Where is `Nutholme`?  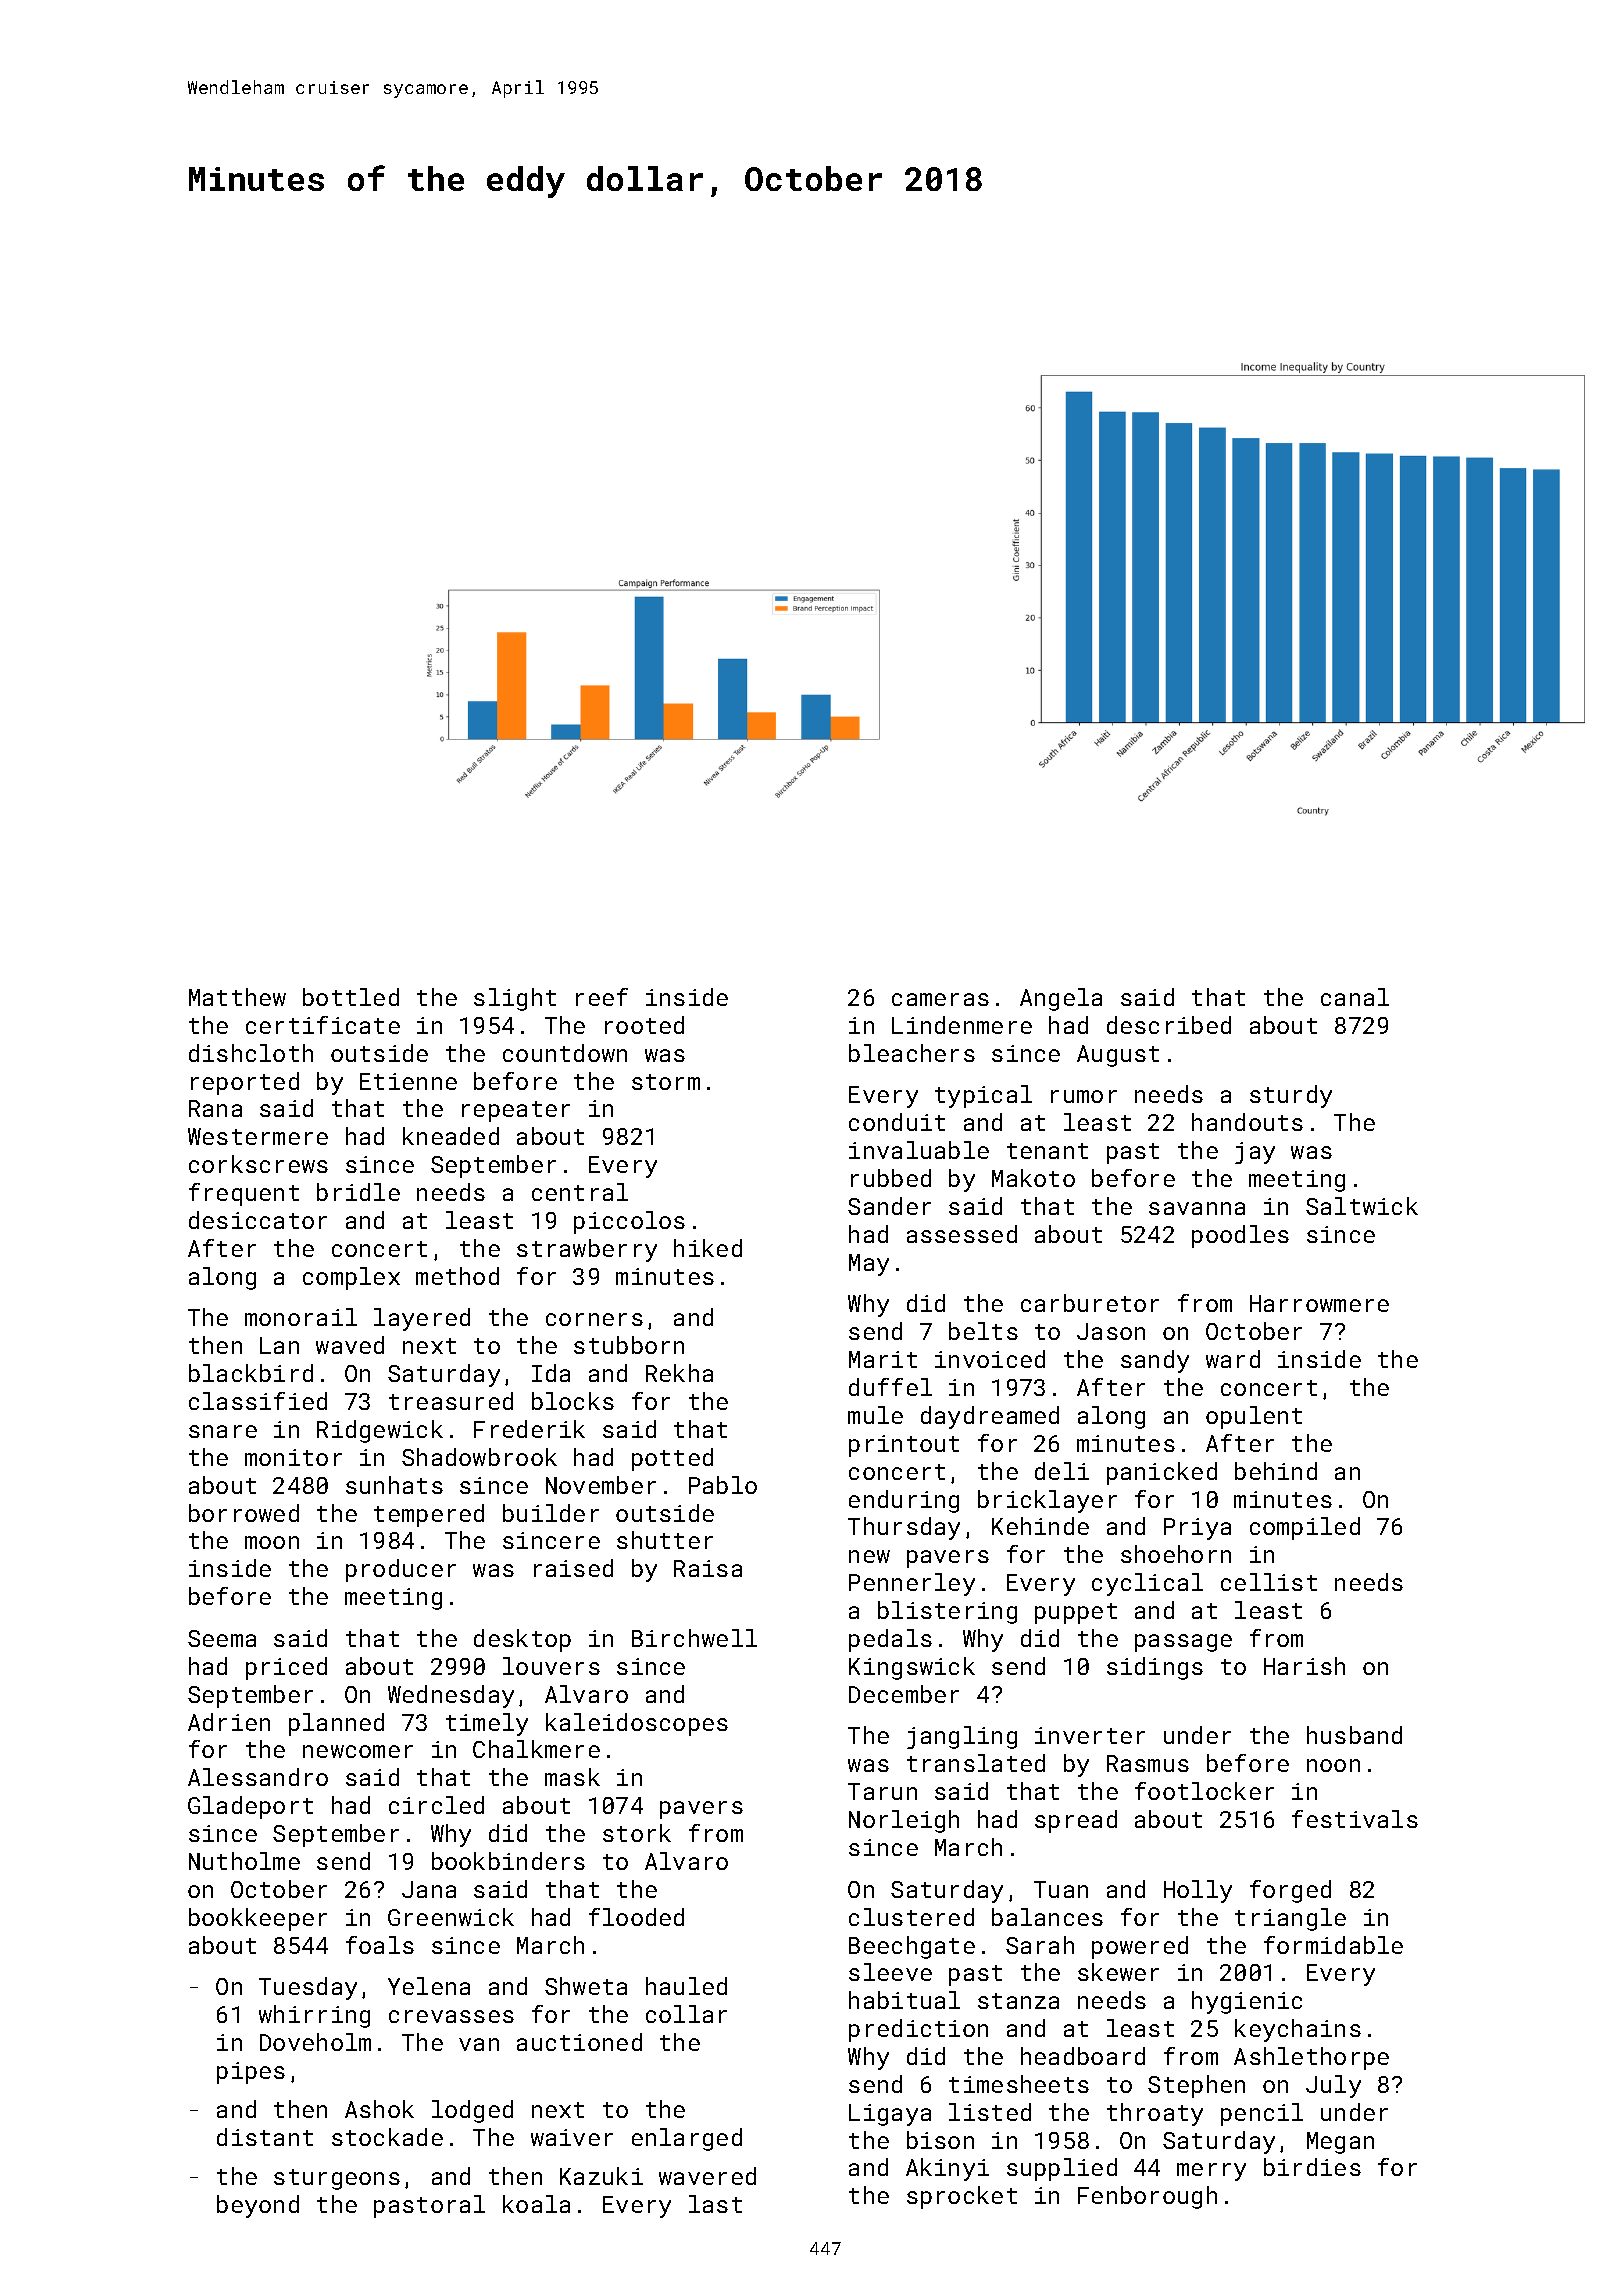
Nutholme is located at coordinates (244, 1861).
